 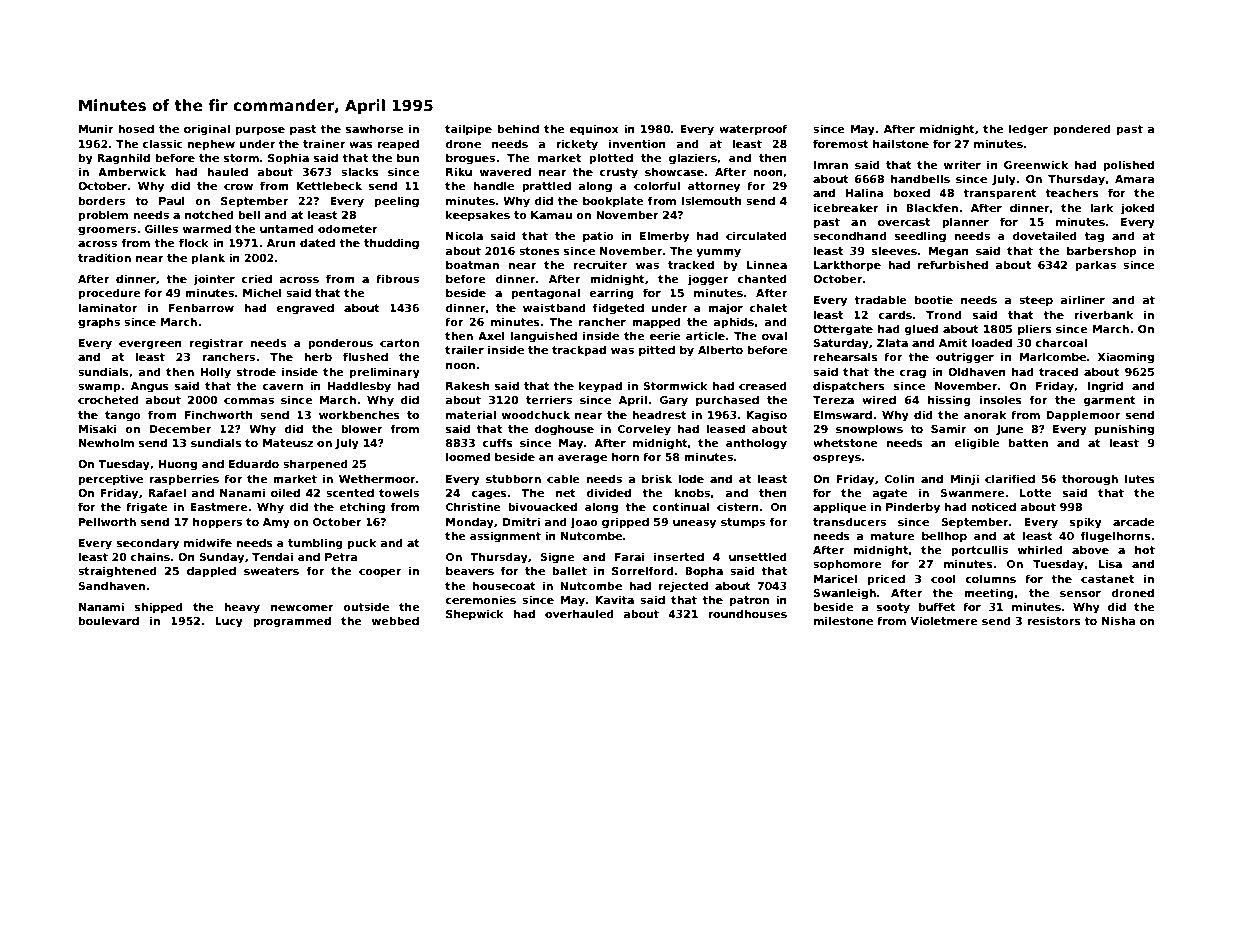 I want to click on Xiaoming, so click(x=1126, y=358).
